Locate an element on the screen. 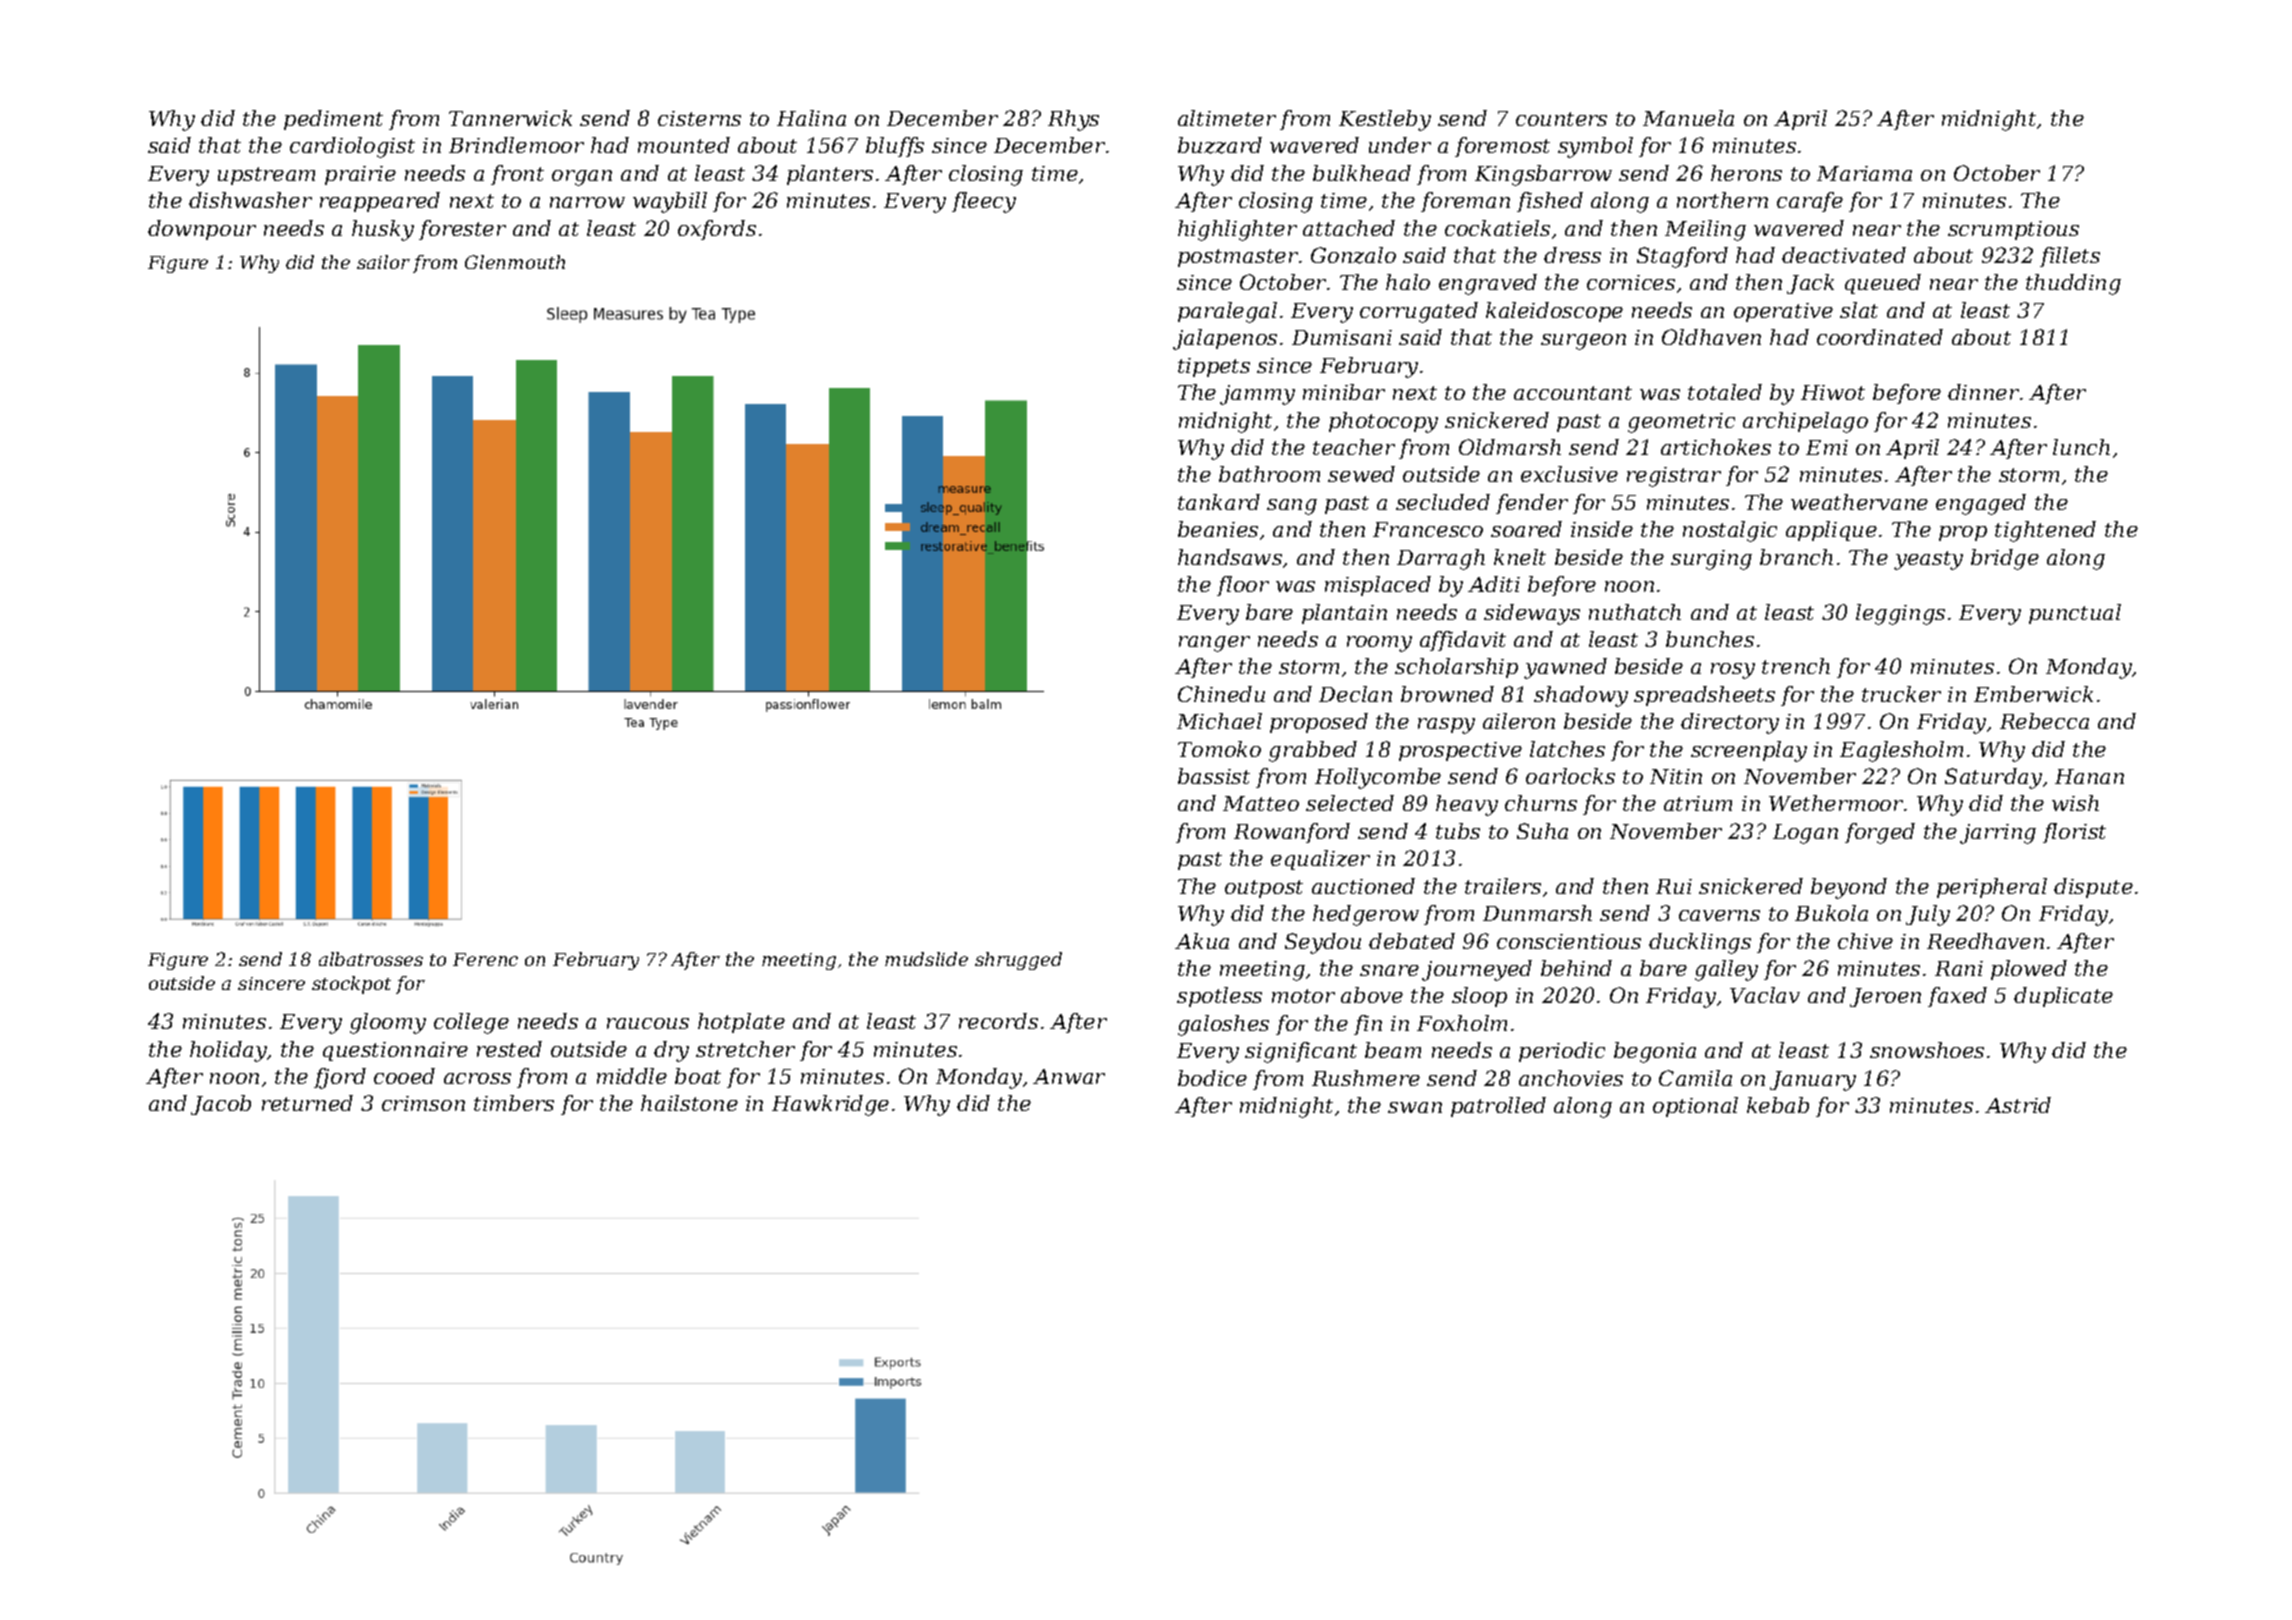  jammy is located at coordinates (1257, 395).
